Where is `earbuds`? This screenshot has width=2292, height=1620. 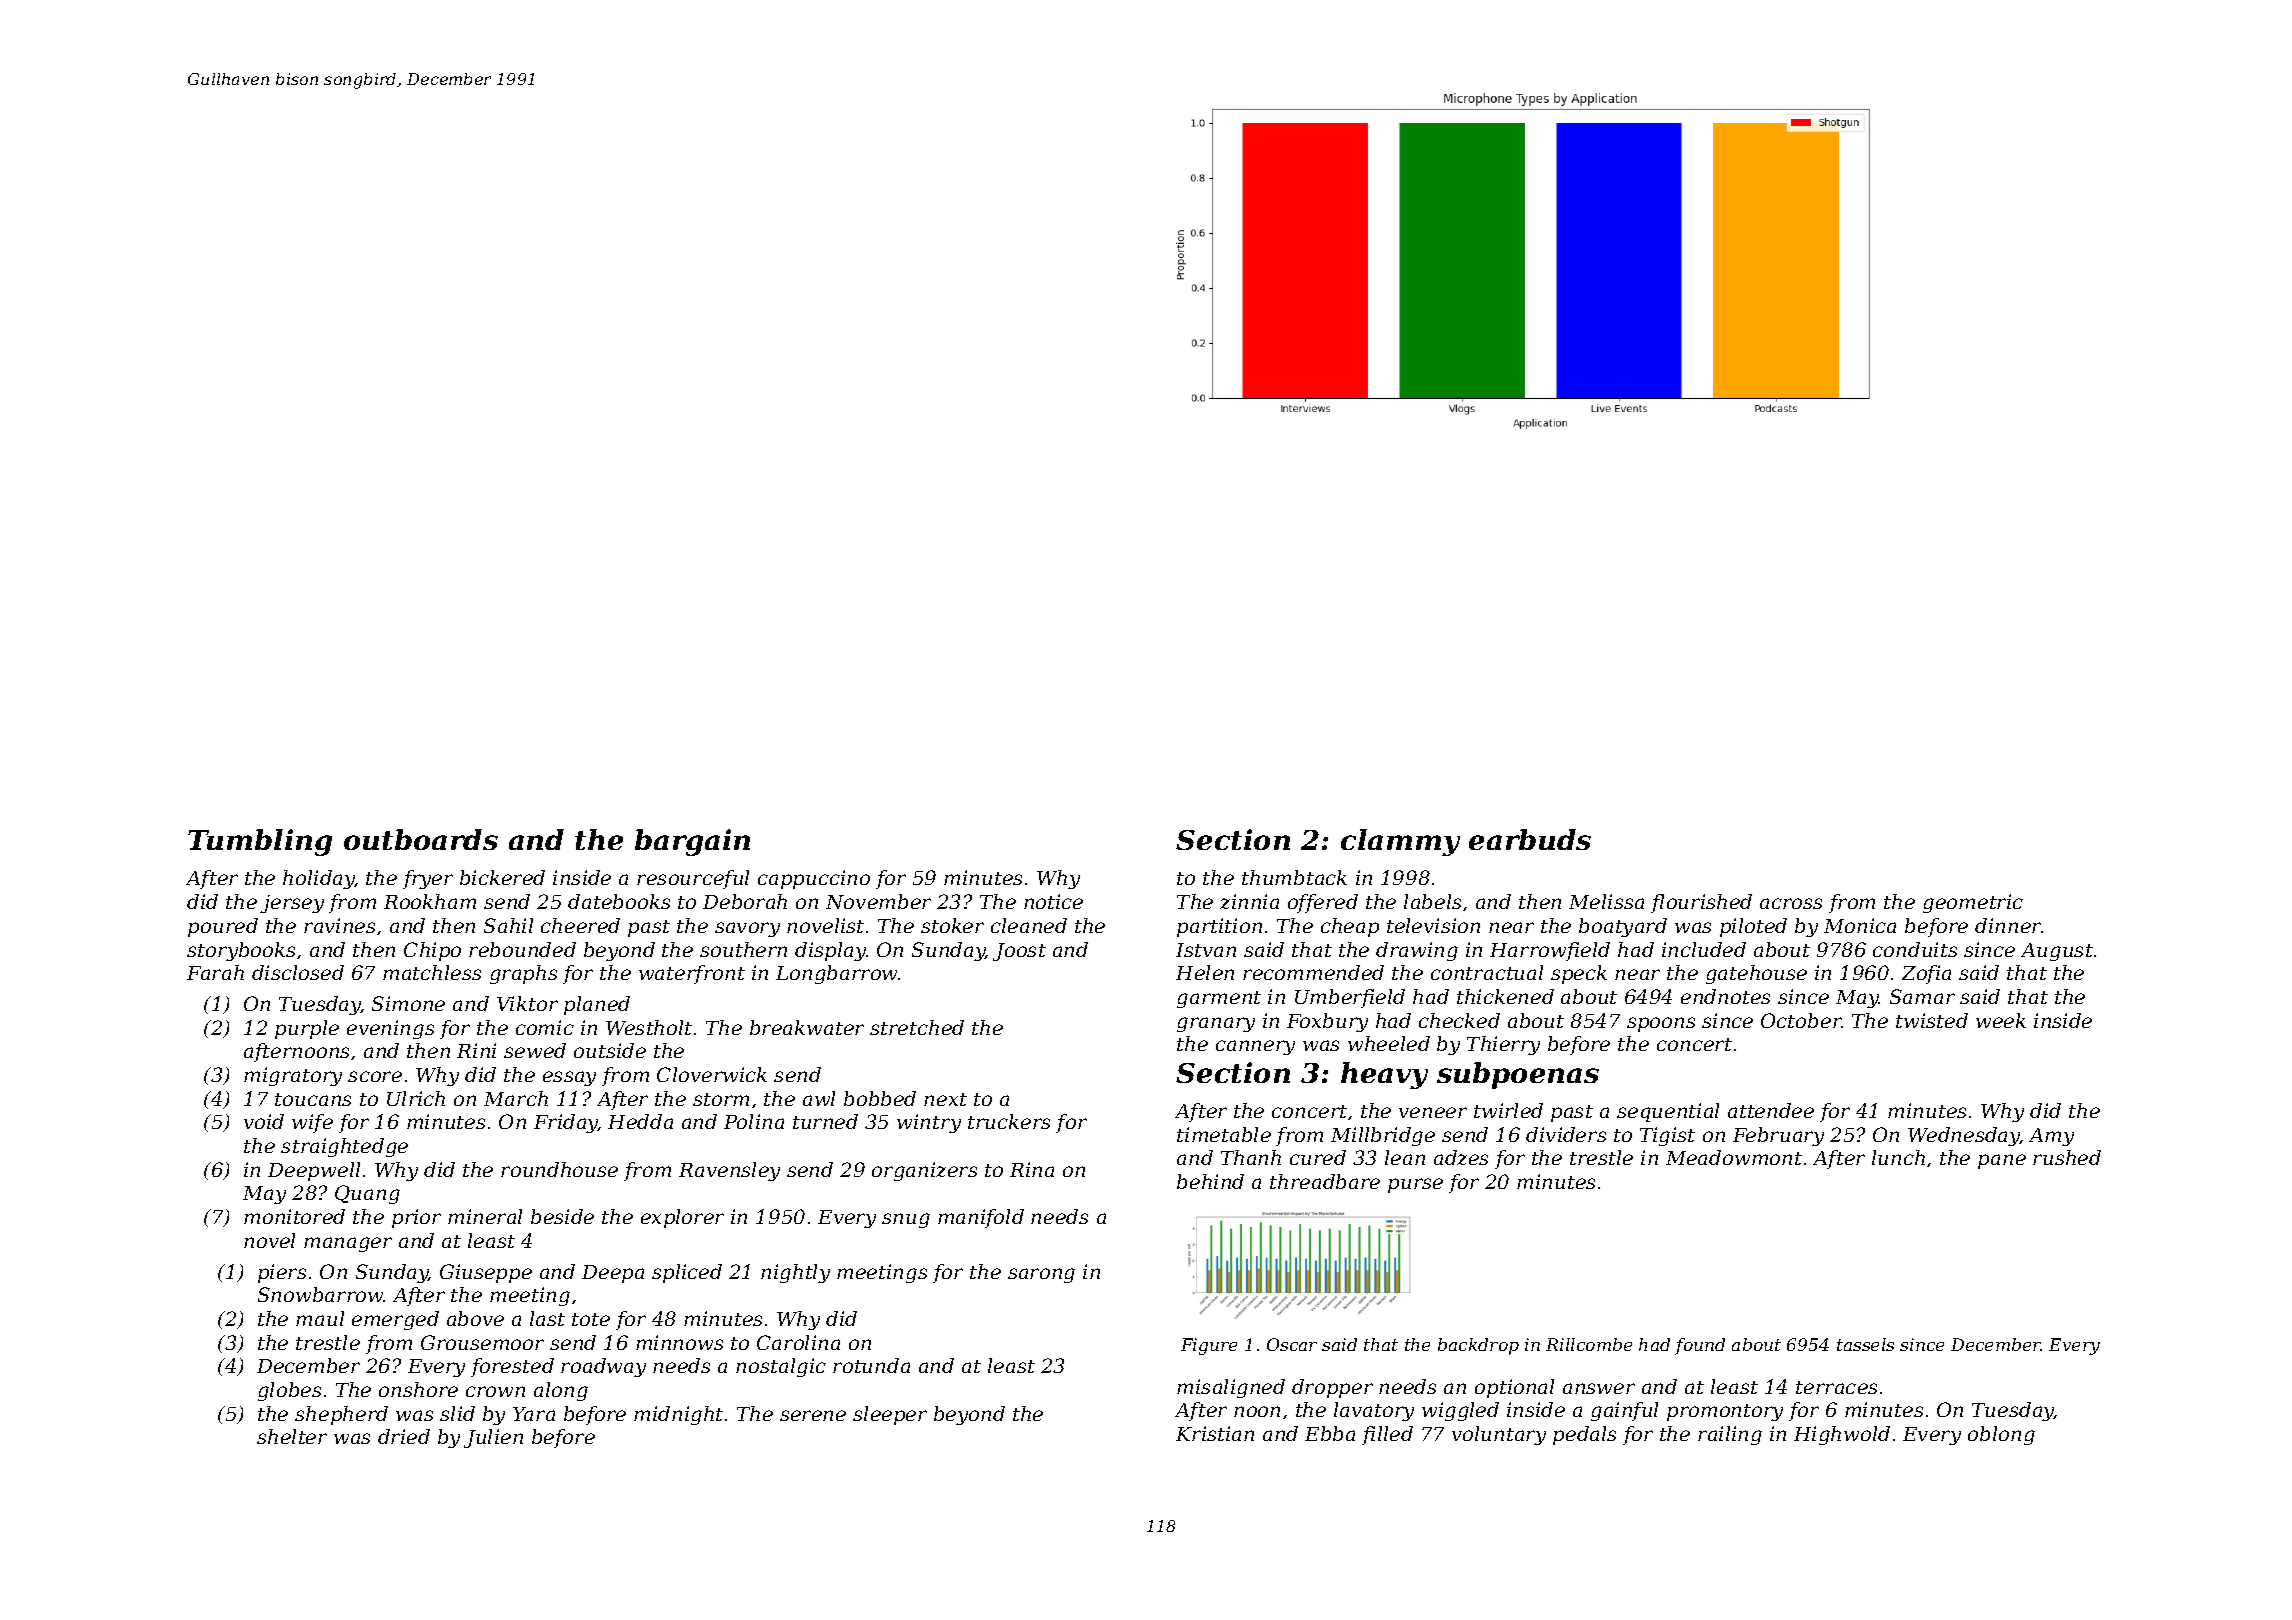 earbuds is located at coordinates (1530, 839).
